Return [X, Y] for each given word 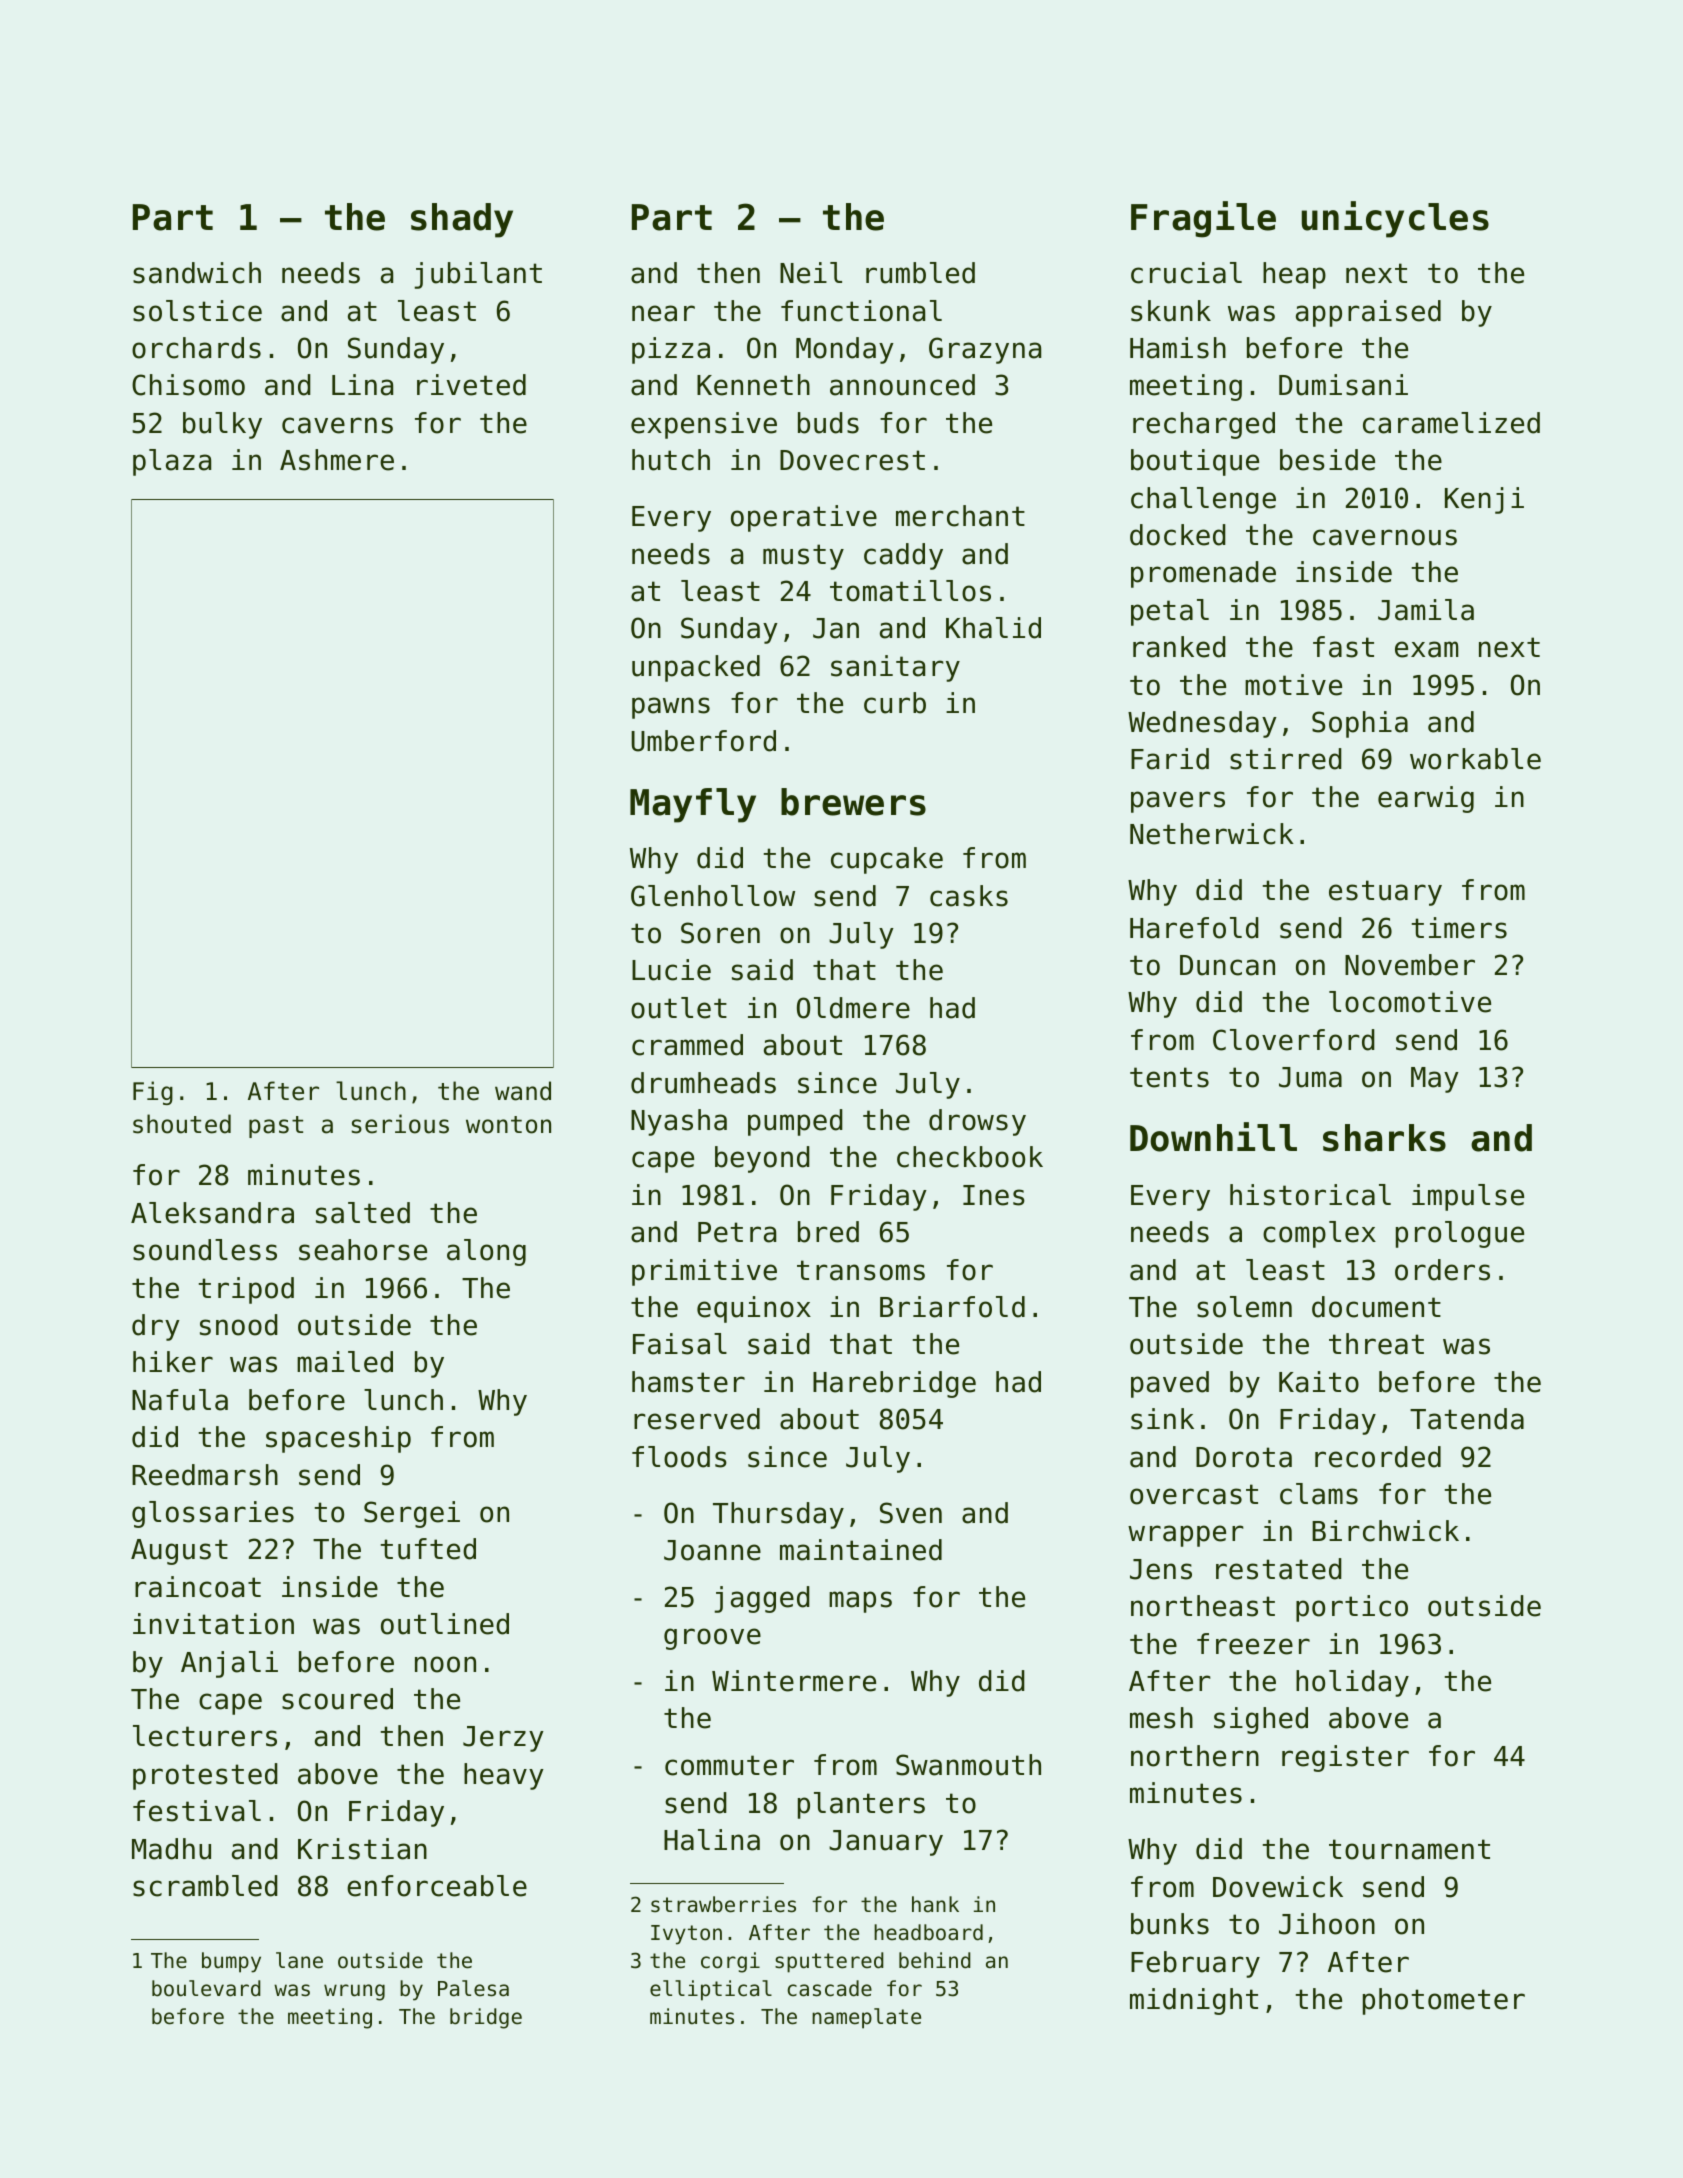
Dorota [1244, 1457]
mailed [345, 1362]
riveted [471, 385]
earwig [1426, 799]
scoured [337, 1699]
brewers [853, 802]
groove [712, 1639]
